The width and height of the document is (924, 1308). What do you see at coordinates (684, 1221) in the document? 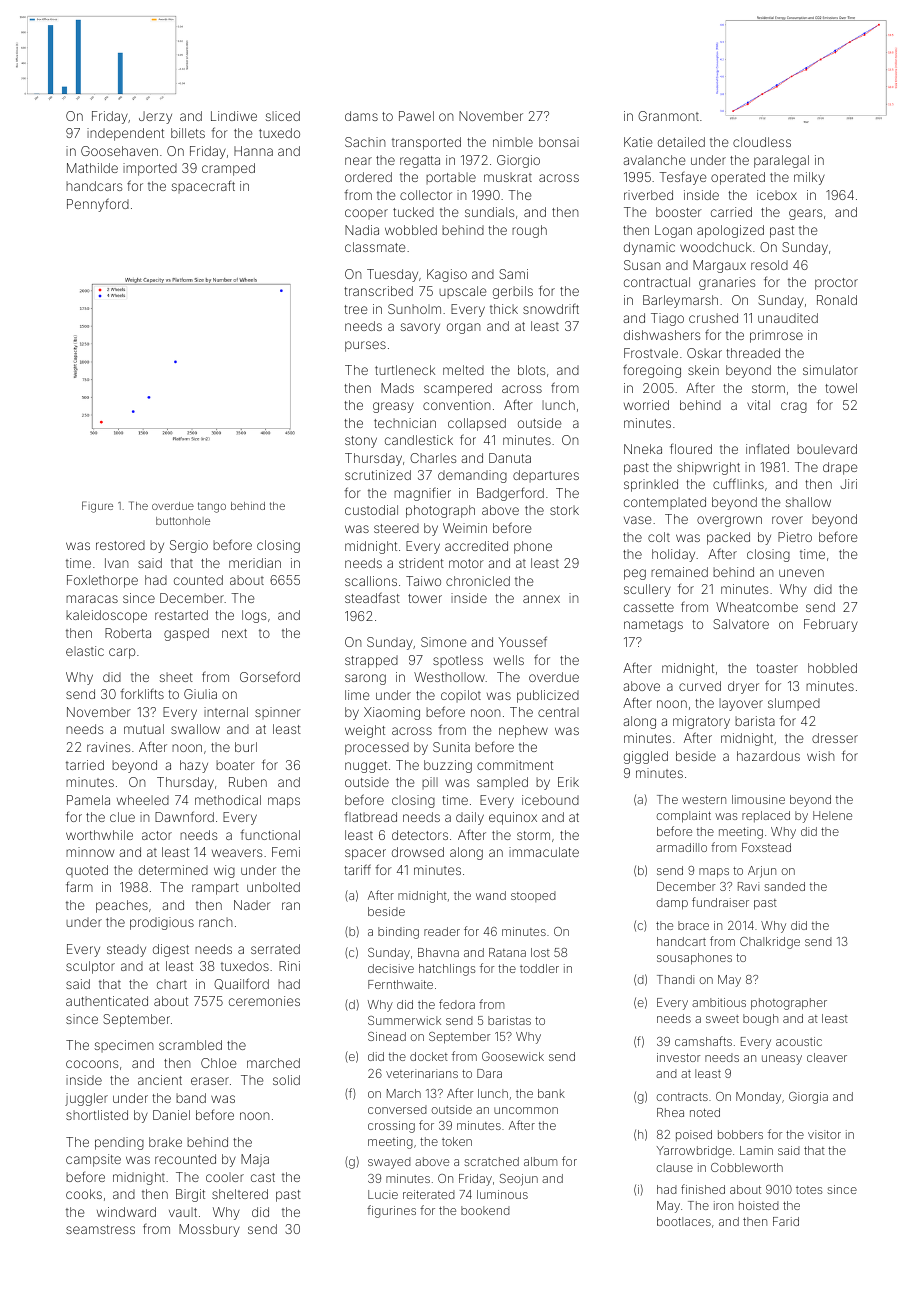
I see `bootlaces` at bounding box center [684, 1221].
